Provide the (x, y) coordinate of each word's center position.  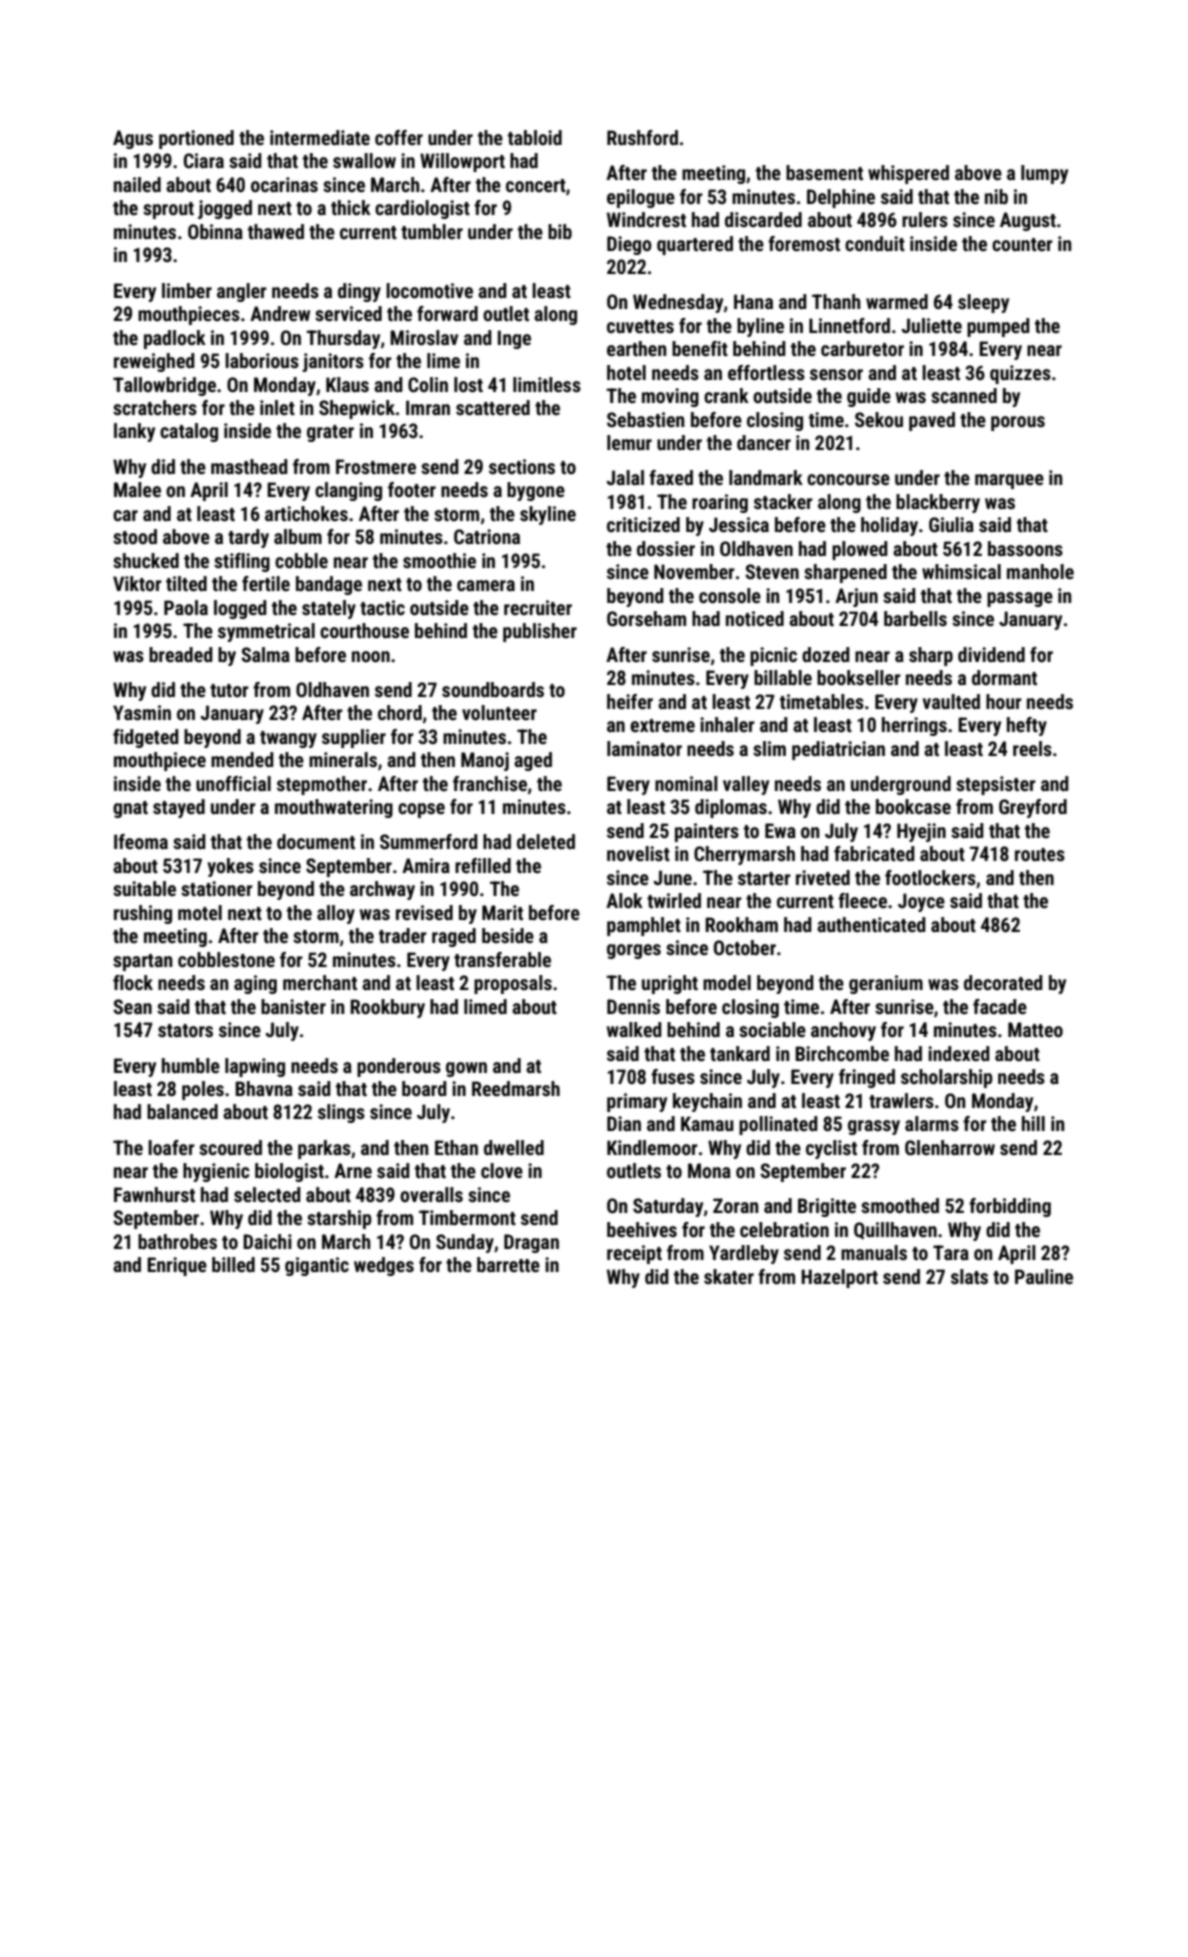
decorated (1003, 982)
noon (371, 656)
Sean (132, 1006)
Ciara (204, 160)
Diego (629, 245)
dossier (666, 548)
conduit (875, 243)
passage (1020, 599)
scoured (230, 1147)
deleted (546, 841)
